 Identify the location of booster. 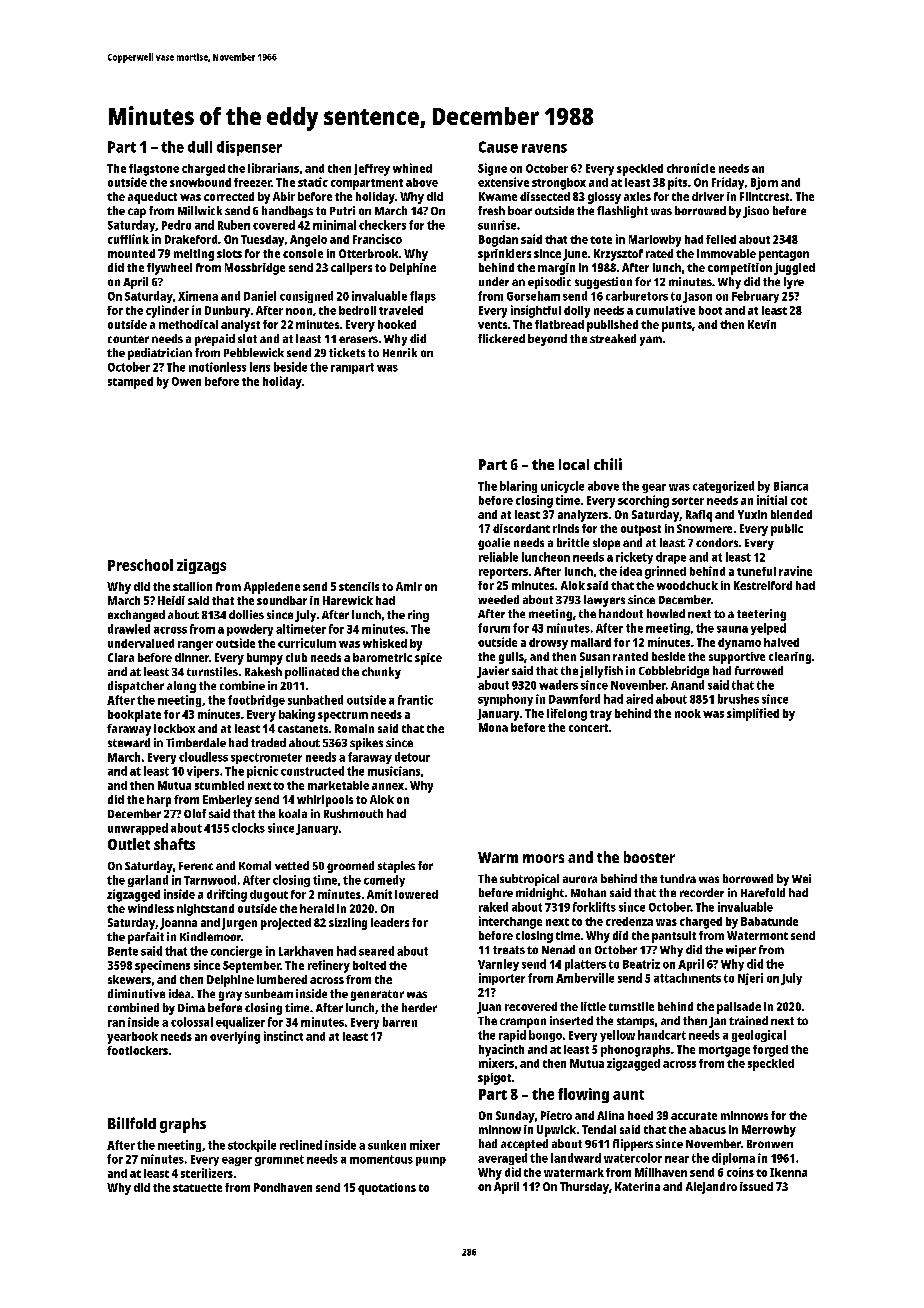
(649, 857).
